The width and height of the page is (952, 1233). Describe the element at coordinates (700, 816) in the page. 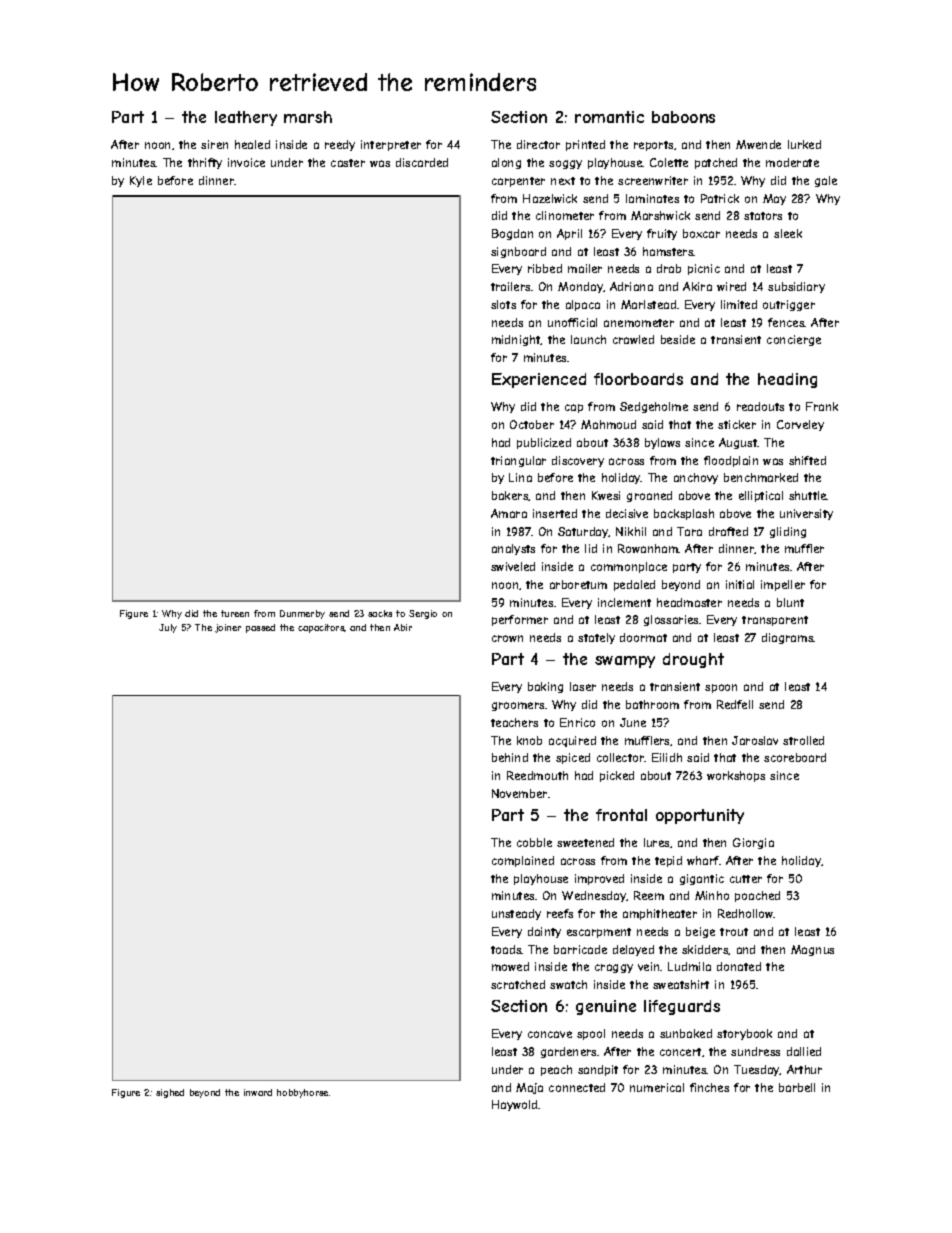

I see `opportunity` at that location.
